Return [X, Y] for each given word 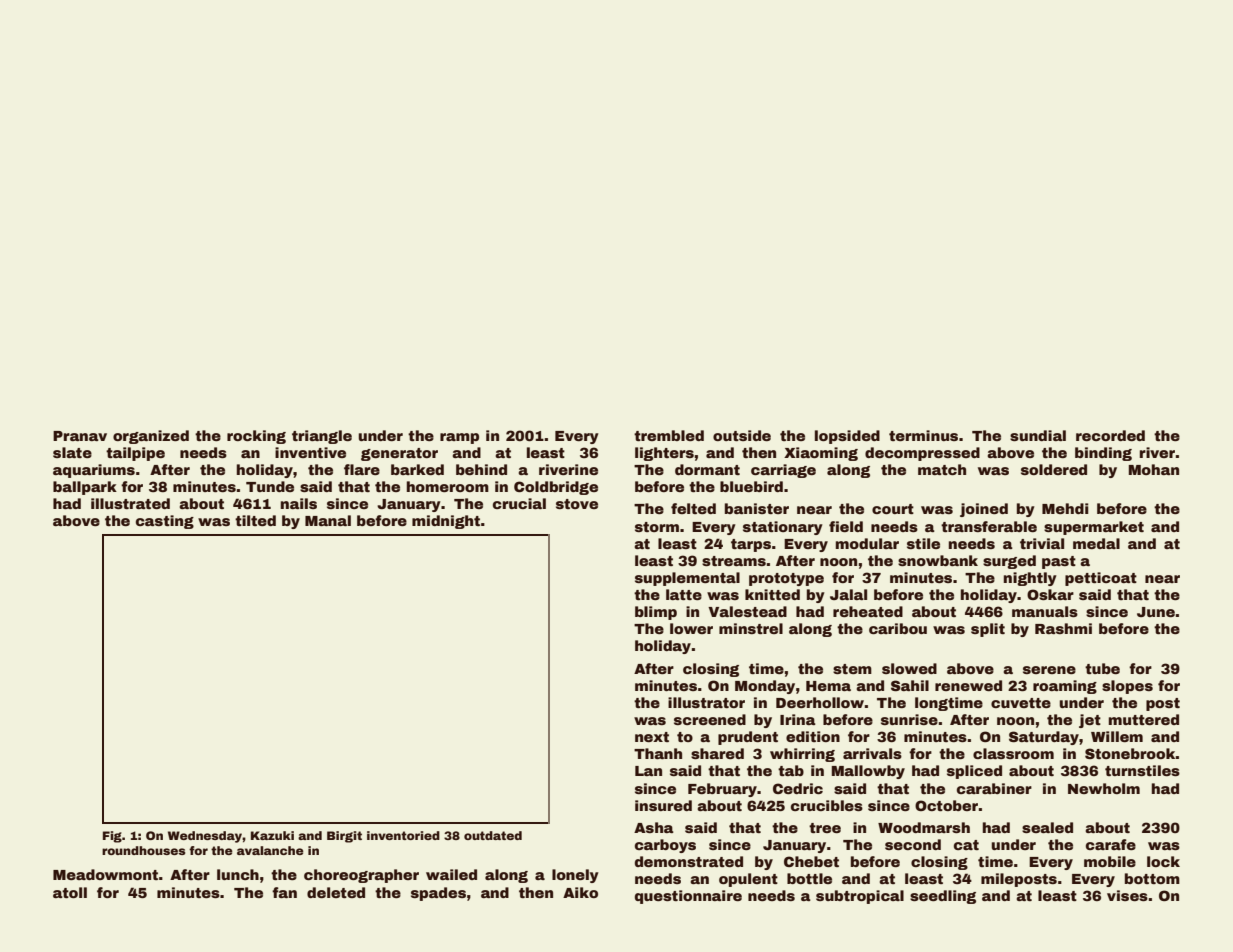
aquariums [94, 471]
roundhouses [143, 850]
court [893, 509]
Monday [765, 687]
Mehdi [1065, 508]
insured [663, 805]
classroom [1013, 753]
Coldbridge [556, 488]
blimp [656, 613]
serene [1049, 670]
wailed [451, 874]
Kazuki [272, 835]
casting [165, 522]
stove [577, 504]
